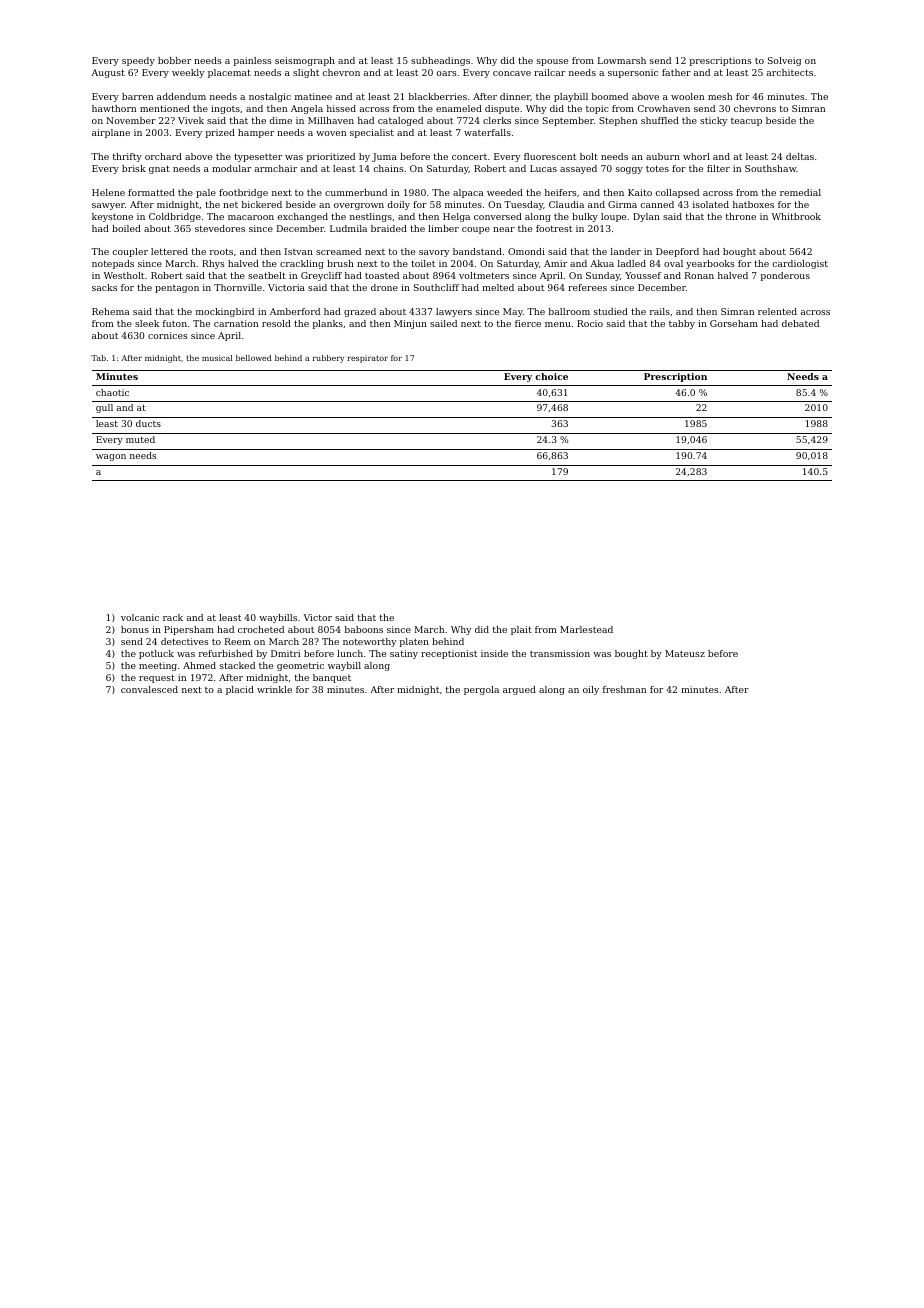  What do you see at coordinates (571, 97) in the page?
I see `playbill` at bounding box center [571, 97].
